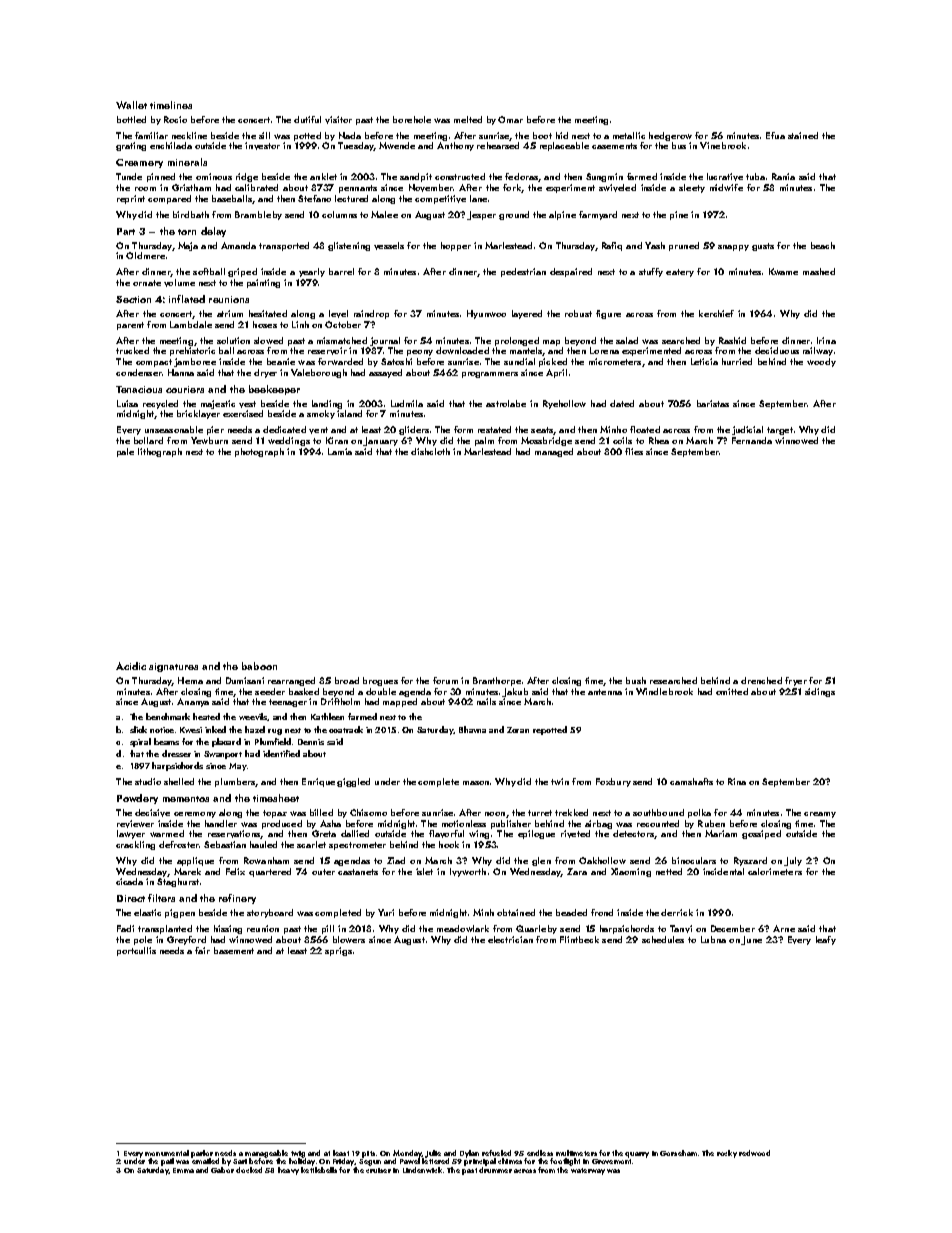 This screenshot has height=1233, width=952. Describe the element at coordinates (691, 781) in the screenshot. I see `camshafts` at that location.
